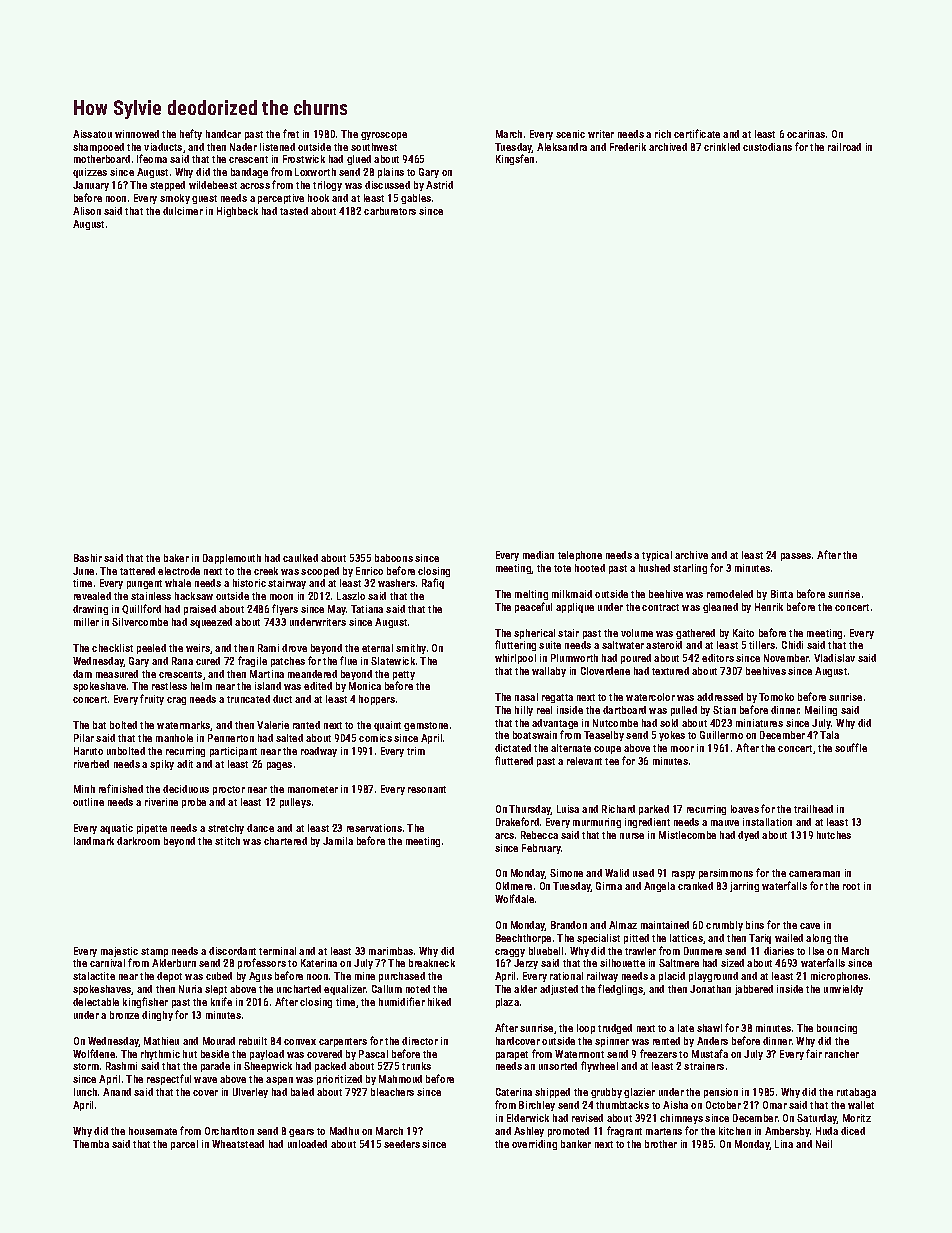  I want to click on Kingsfen, so click(515, 159).
